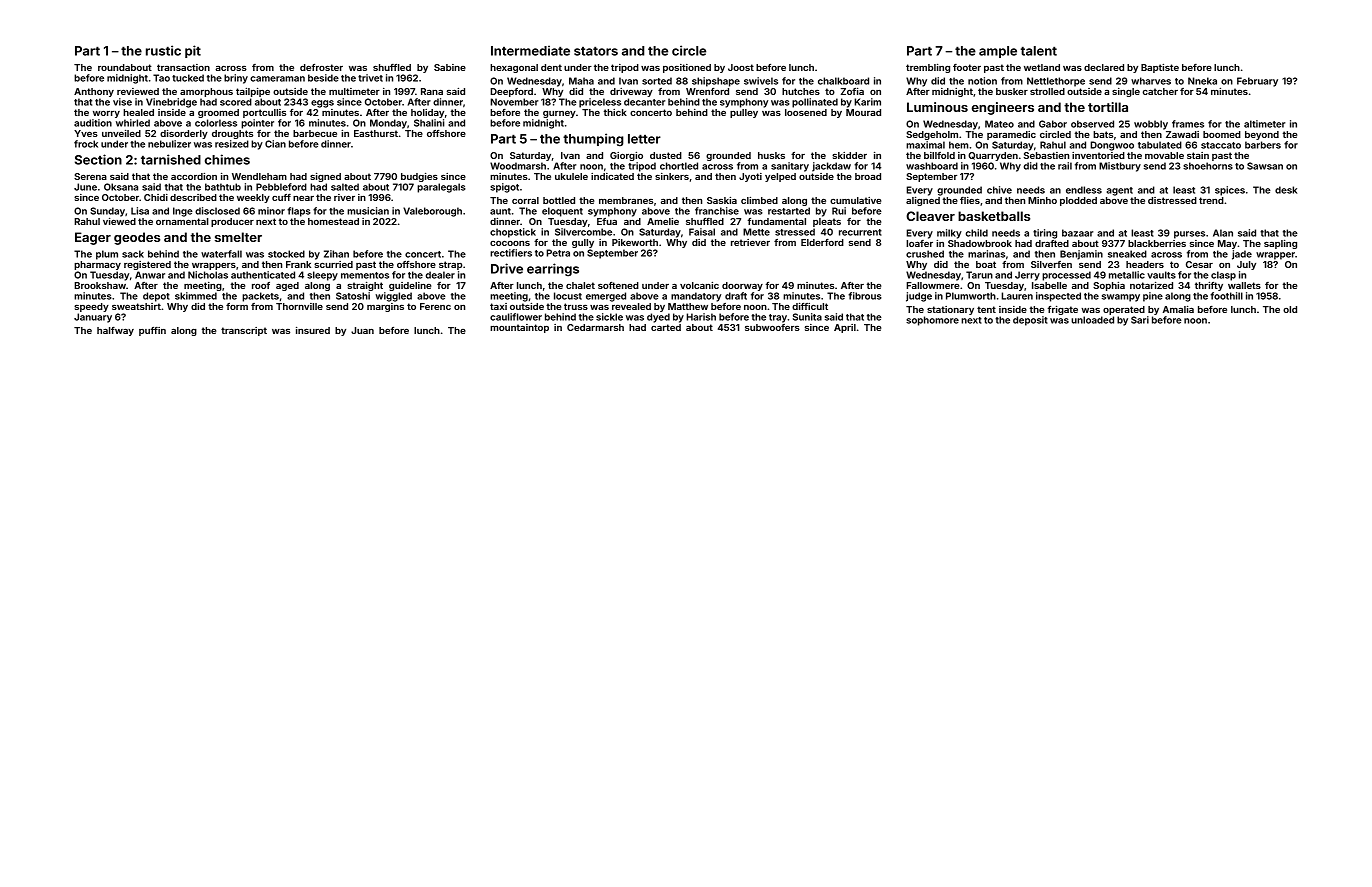 This screenshot has height=887, width=1372. I want to click on flaps, so click(299, 212).
